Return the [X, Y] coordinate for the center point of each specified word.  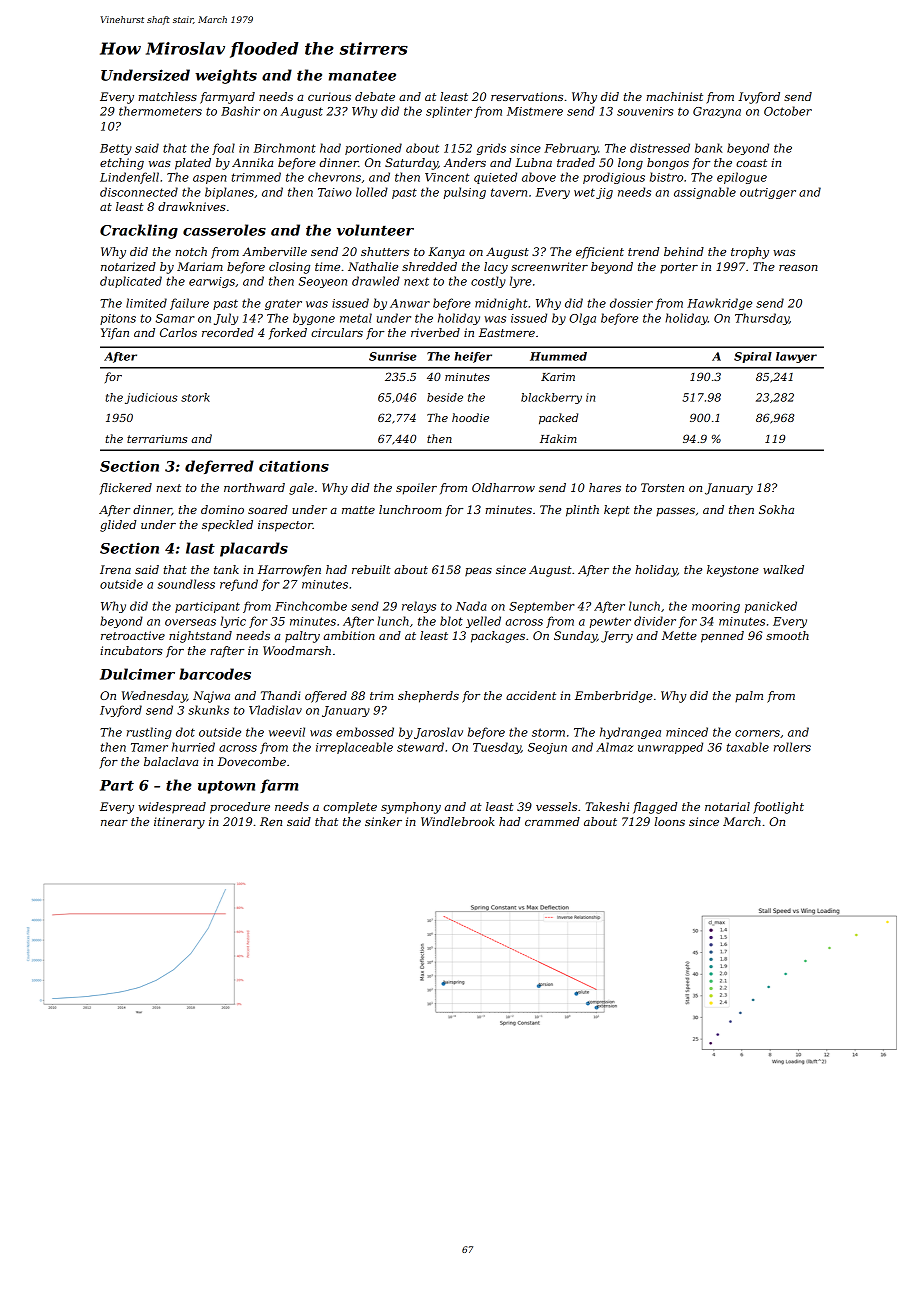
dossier [631, 303]
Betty [116, 149]
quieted [495, 178]
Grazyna [717, 112]
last [200, 548]
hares [605, 487]
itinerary [179, 823]
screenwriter [549, 266]
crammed [552, 821]
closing [289, 268]
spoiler [416, 489]
